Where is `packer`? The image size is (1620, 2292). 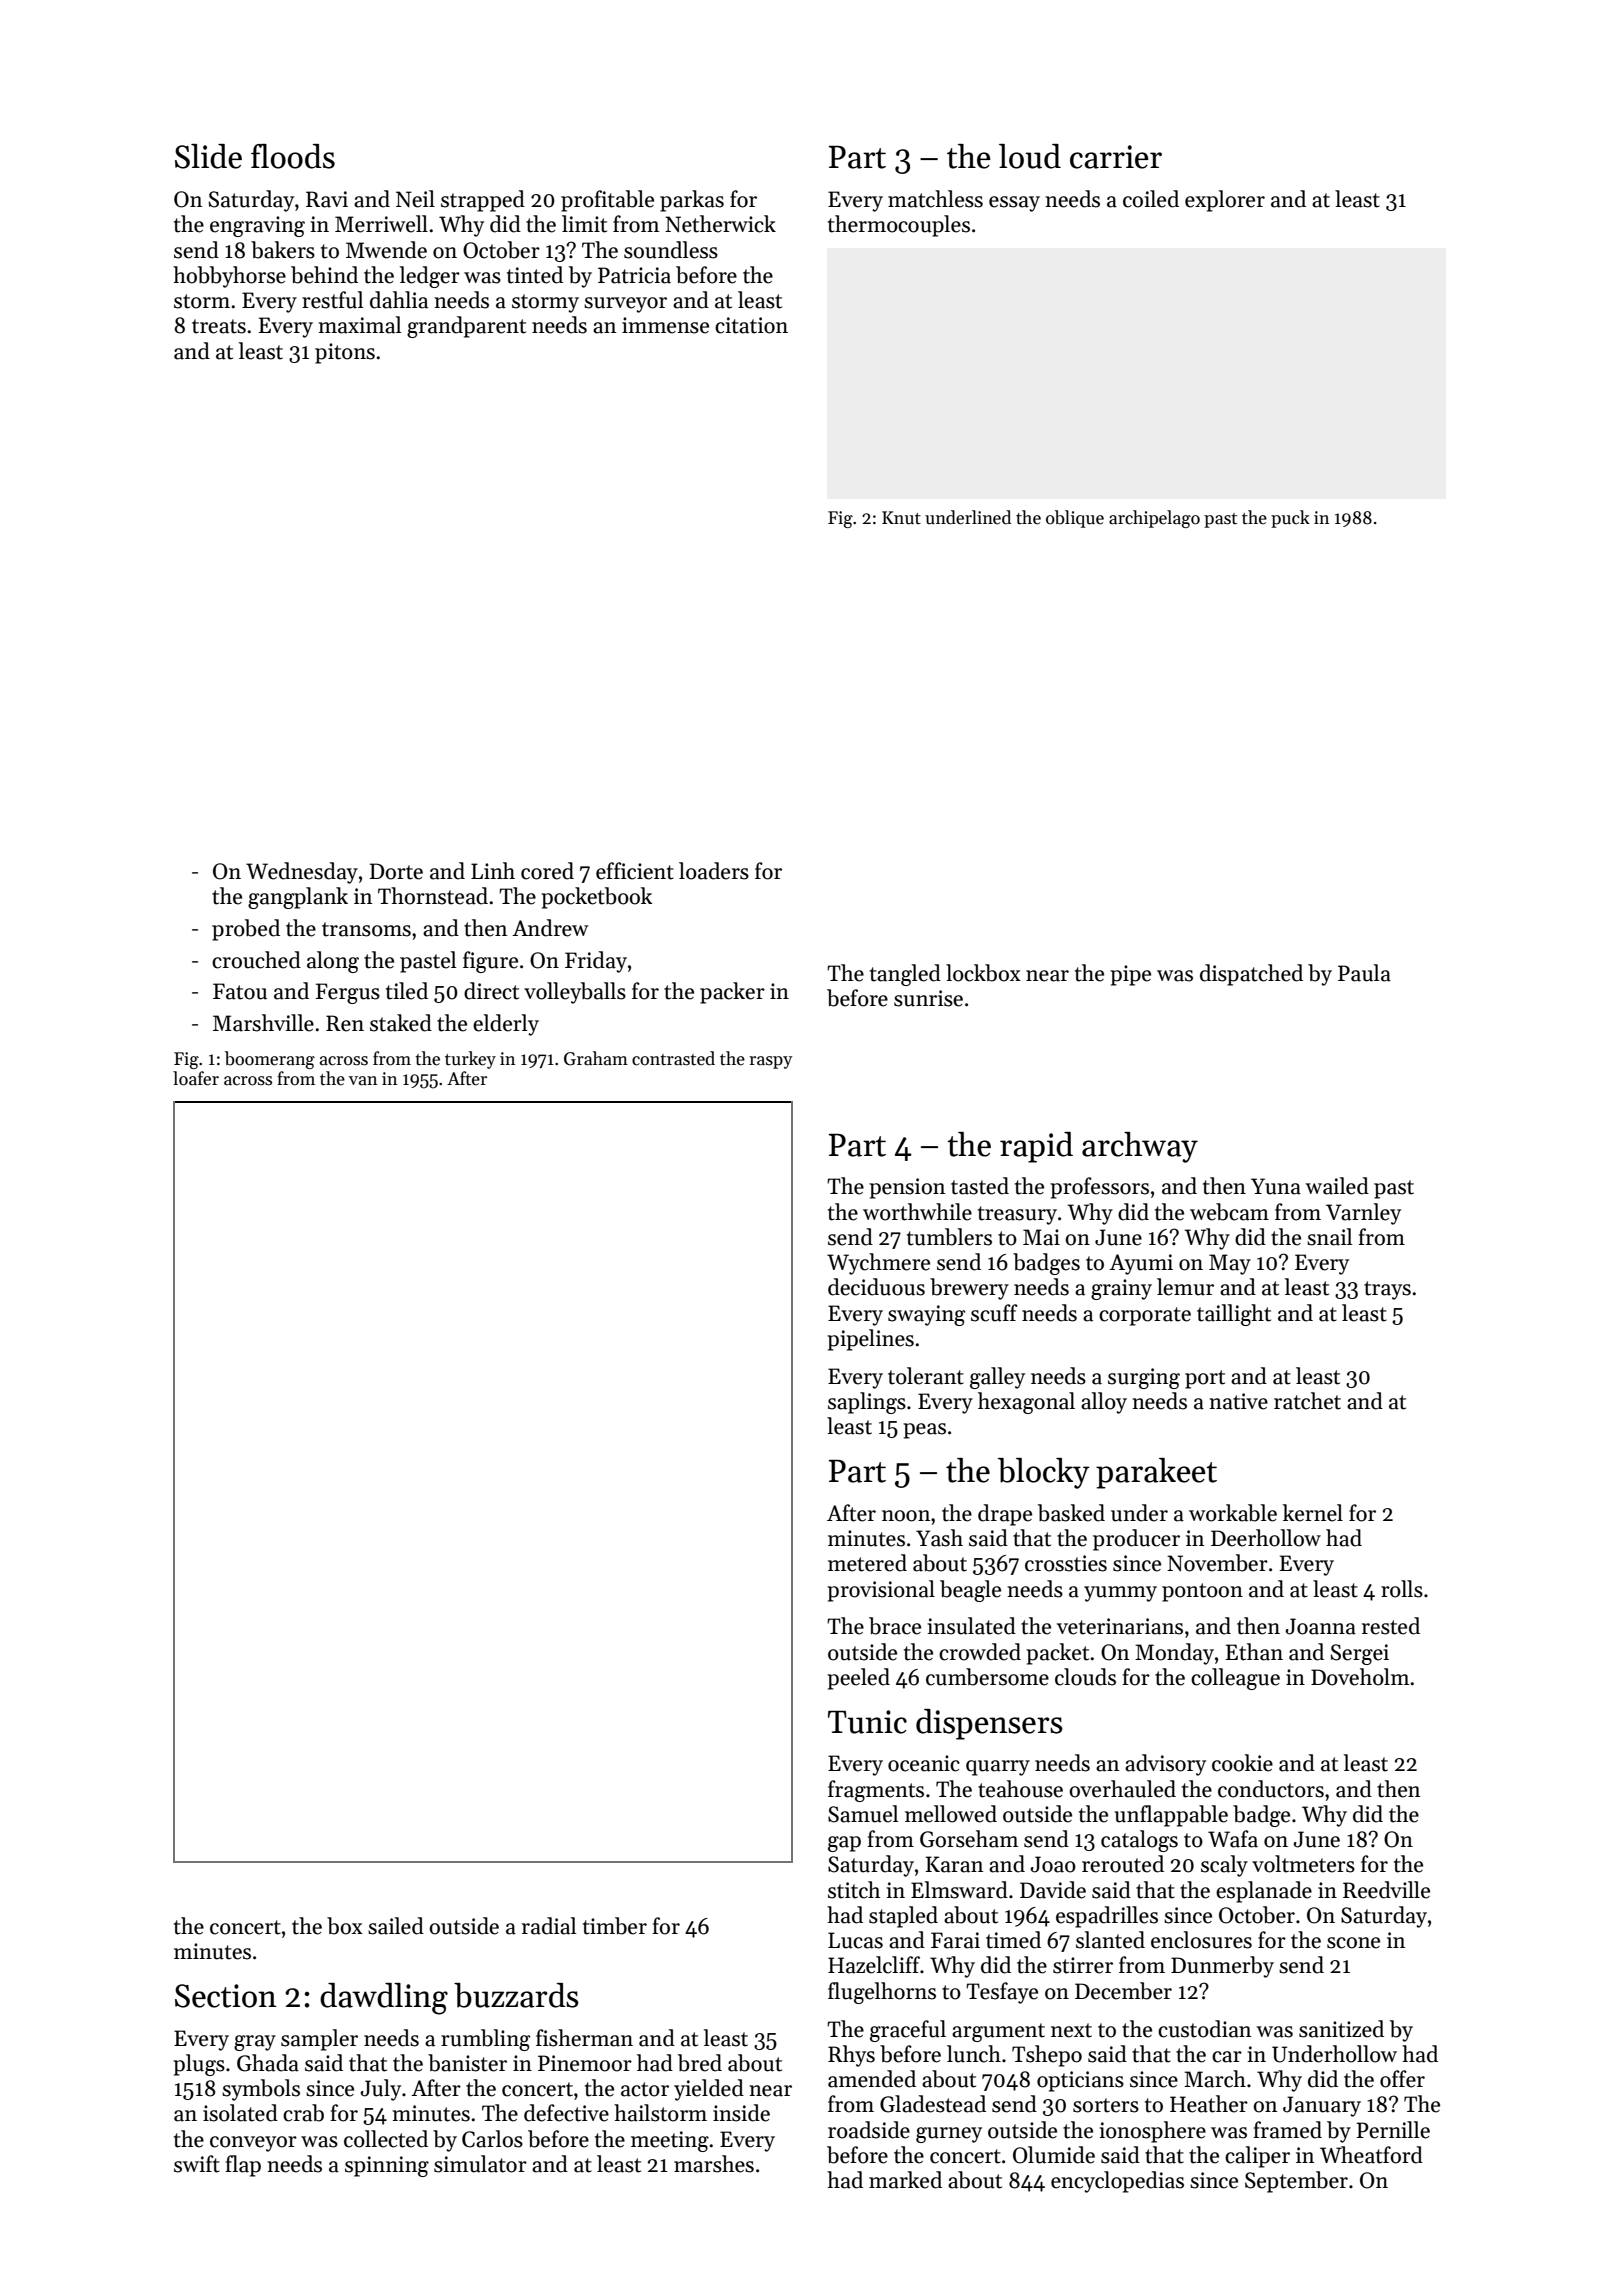
packer is located at coordinates (732, 993).
